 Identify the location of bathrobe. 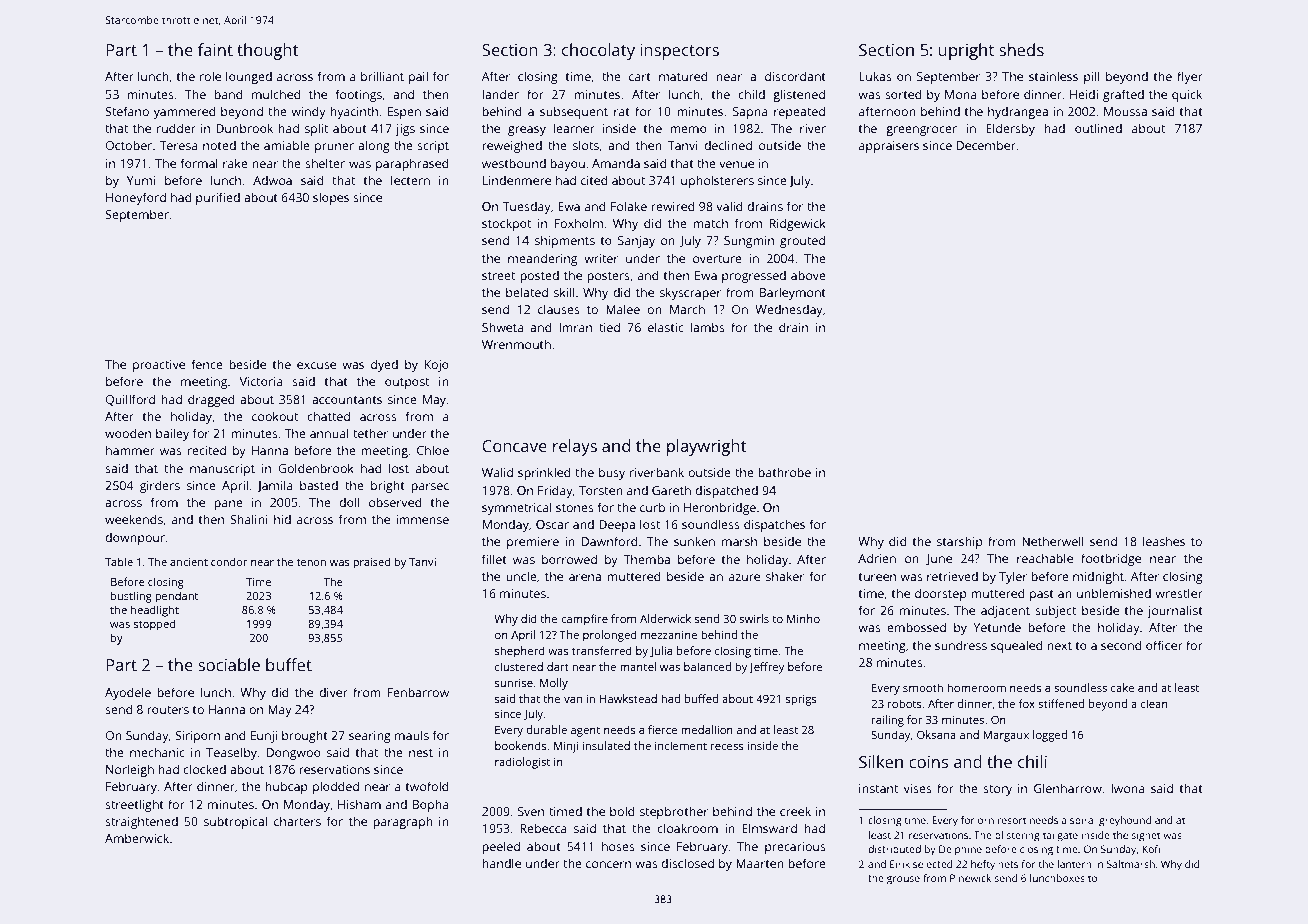
(784, 472).
